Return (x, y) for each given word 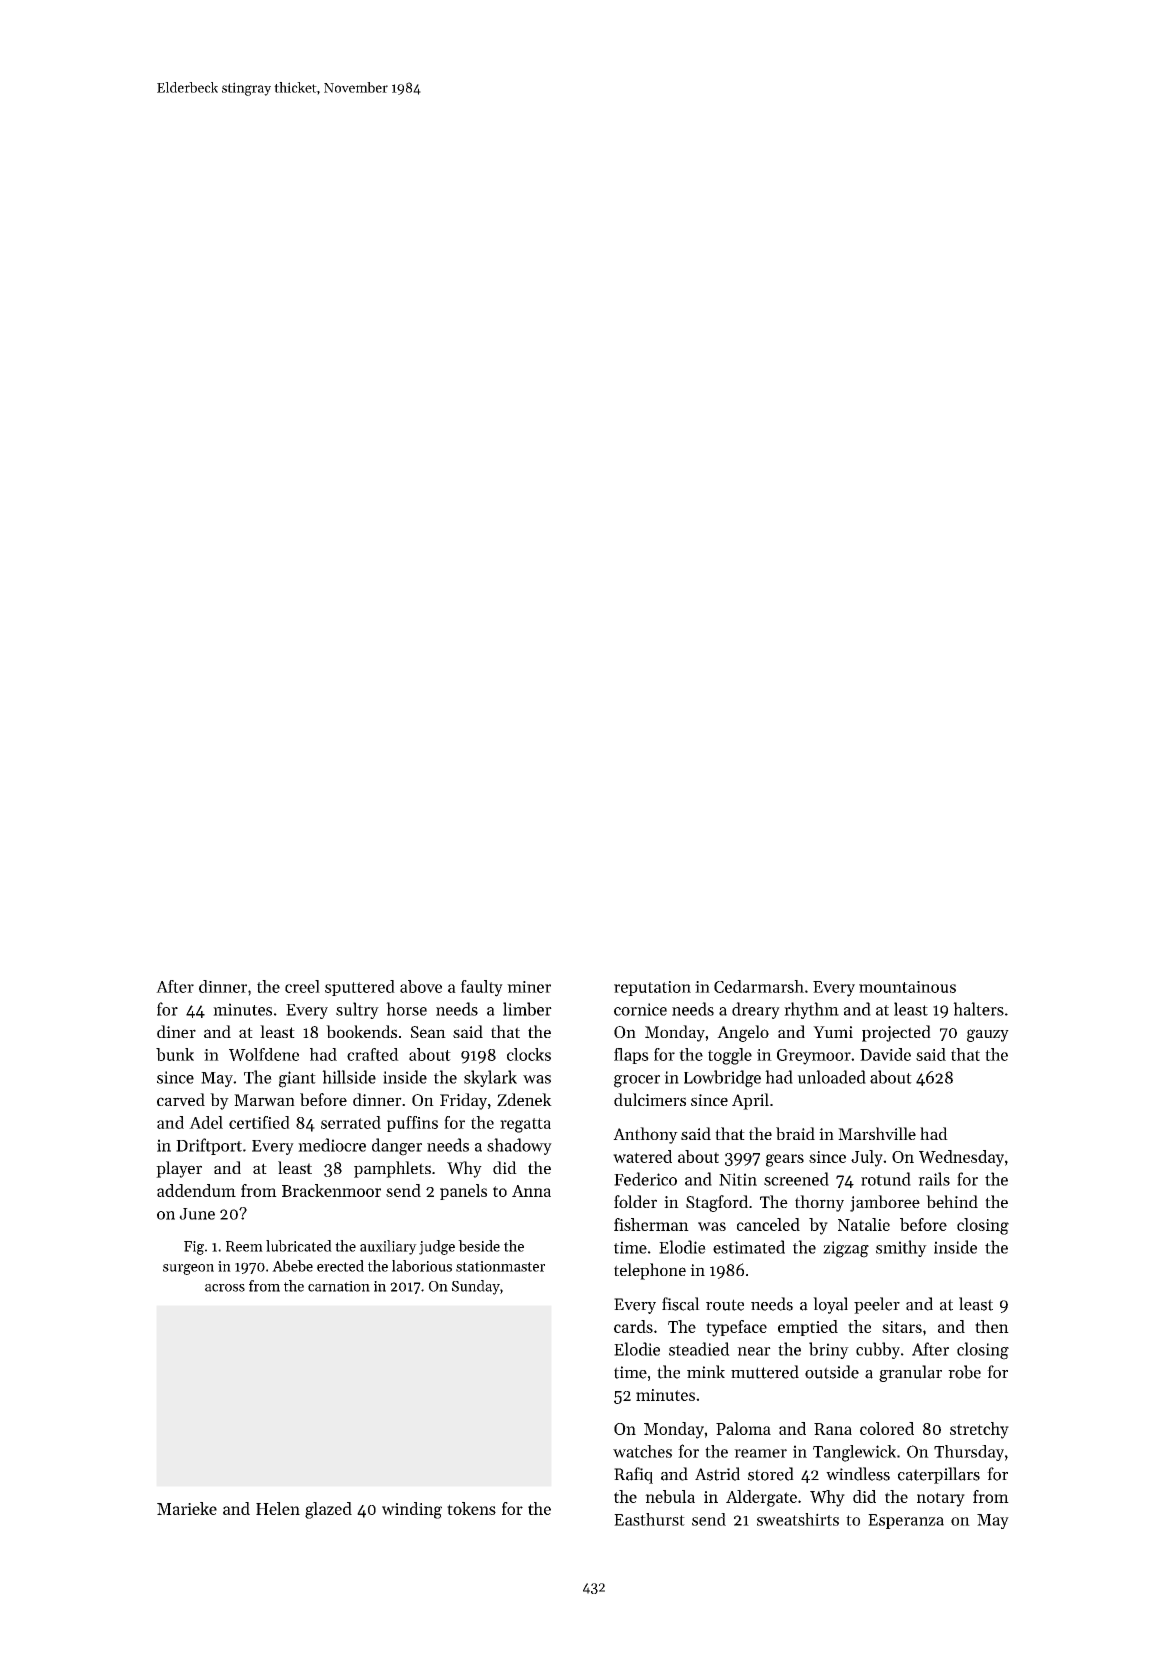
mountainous (907, 987)
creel (302, 986)
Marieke (187, 1508)
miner (529, 987)
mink (706, 1371)
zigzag (846, 1249)
